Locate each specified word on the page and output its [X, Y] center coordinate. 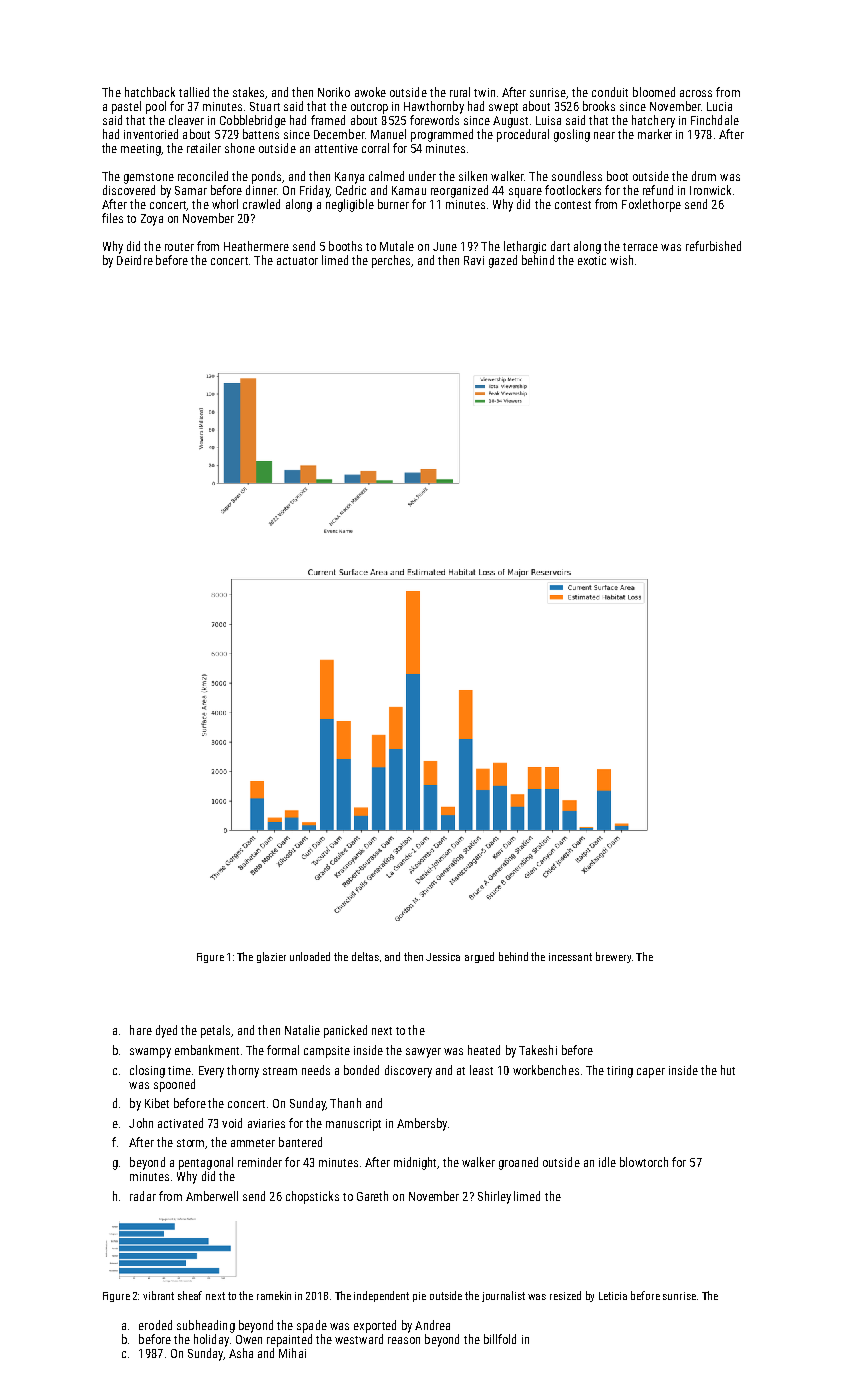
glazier [271, 957]
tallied [194, 92]
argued [479, 957]
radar [143, 1196]
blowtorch [644, 1162]
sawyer [423, 1053]
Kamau [409, 190]
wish [621, 260]
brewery [613, 957]
